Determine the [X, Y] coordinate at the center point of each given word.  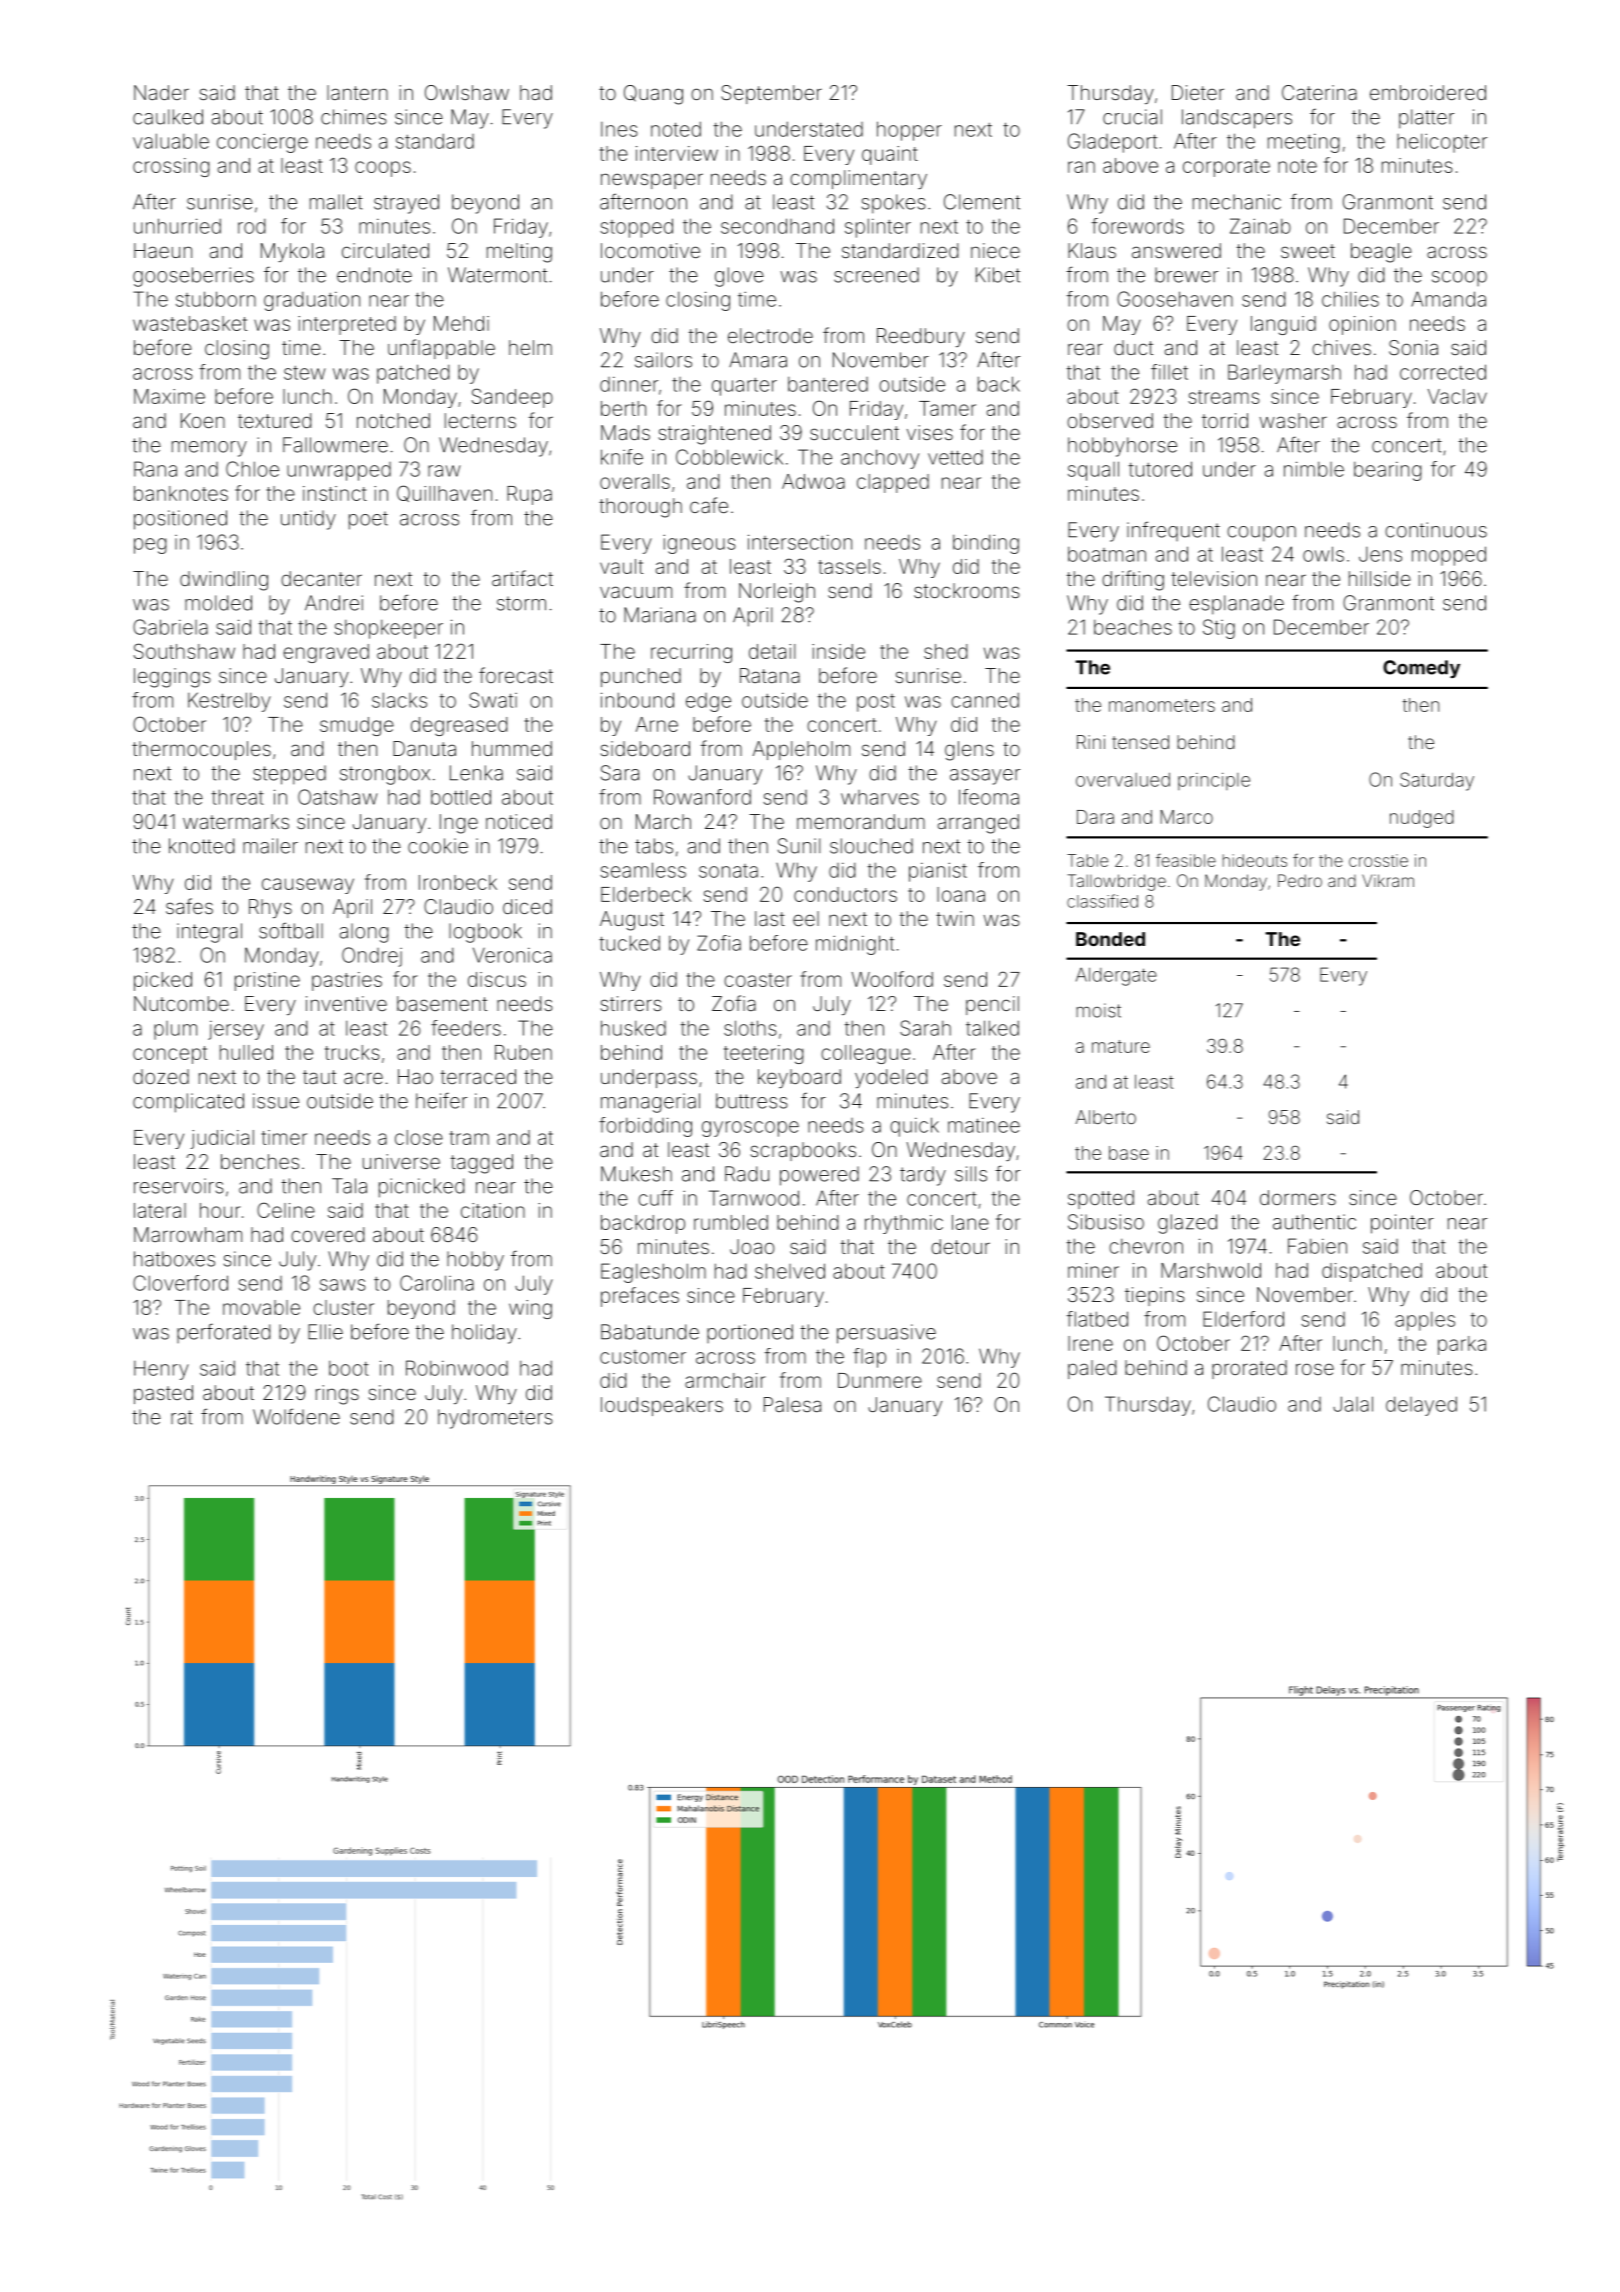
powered [819, 1176]
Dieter [1198, 92]
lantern [357, 92]
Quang [653, 95]
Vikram [1388, 880]
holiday [484, 1334]
